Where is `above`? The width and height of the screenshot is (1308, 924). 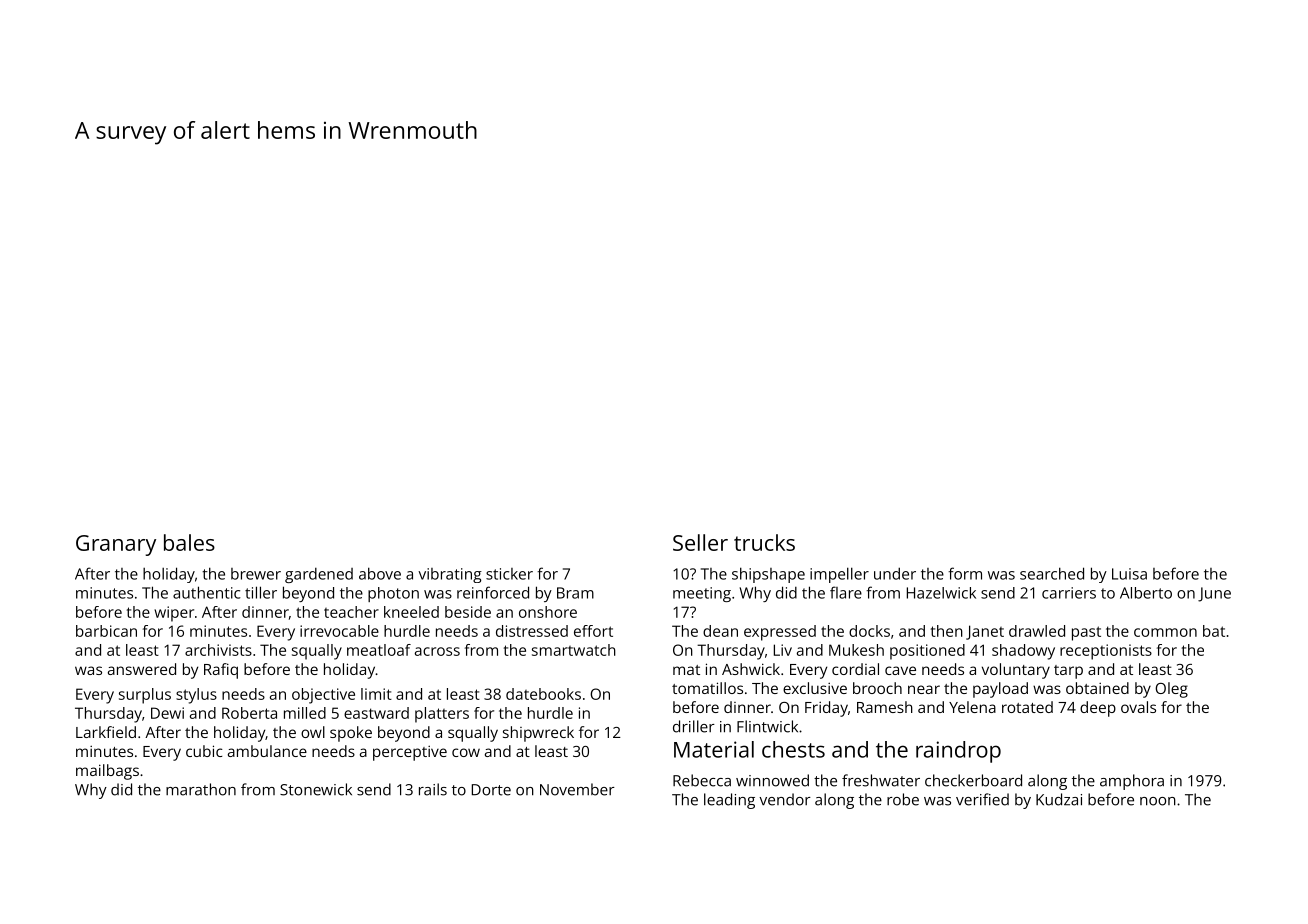 above is located at coordinates (380, 573).
